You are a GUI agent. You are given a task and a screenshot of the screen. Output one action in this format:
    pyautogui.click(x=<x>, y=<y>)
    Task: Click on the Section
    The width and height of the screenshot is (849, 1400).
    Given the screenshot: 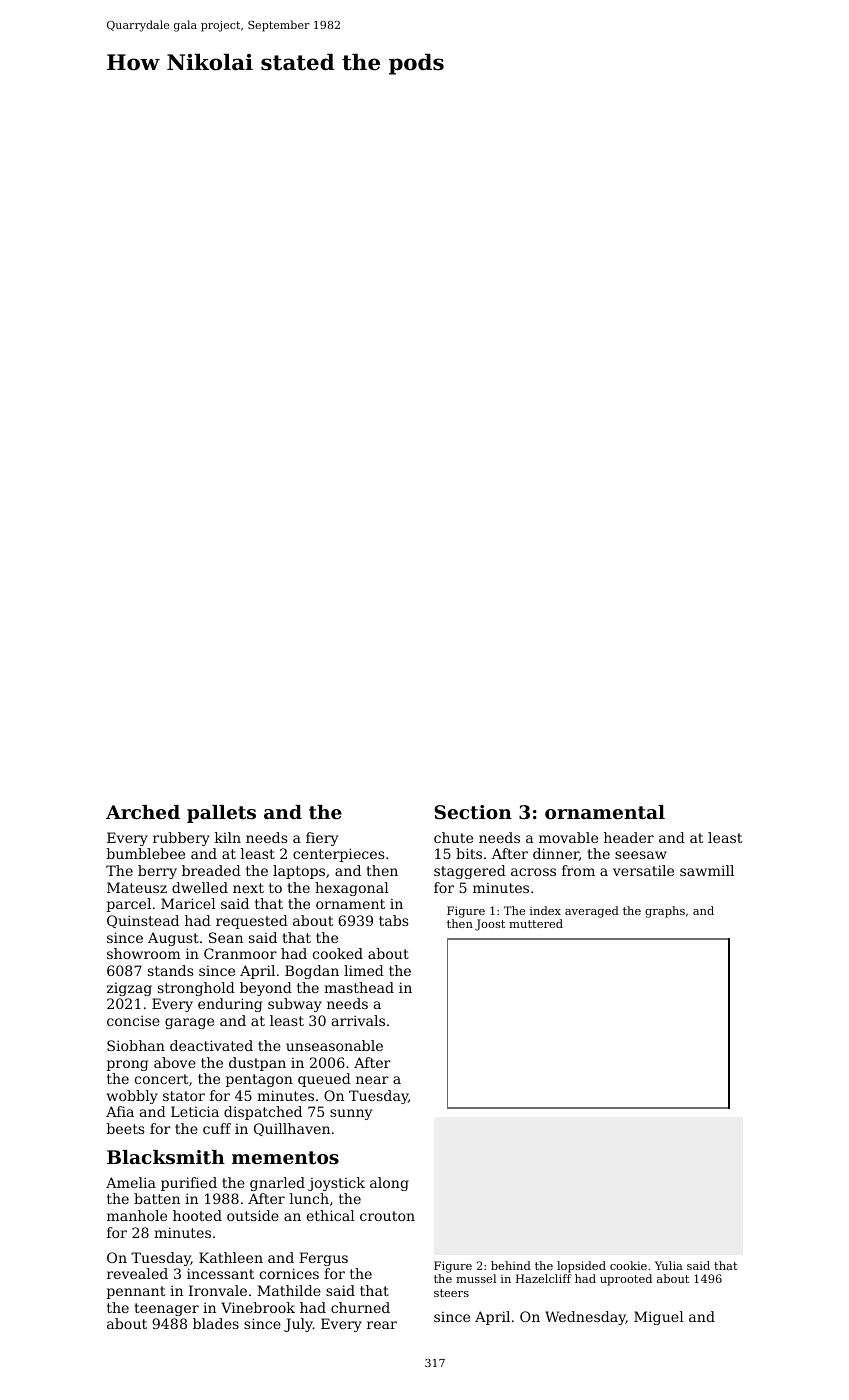 What is the action you would take?
    pyautogui.click(x=473, y=812)
